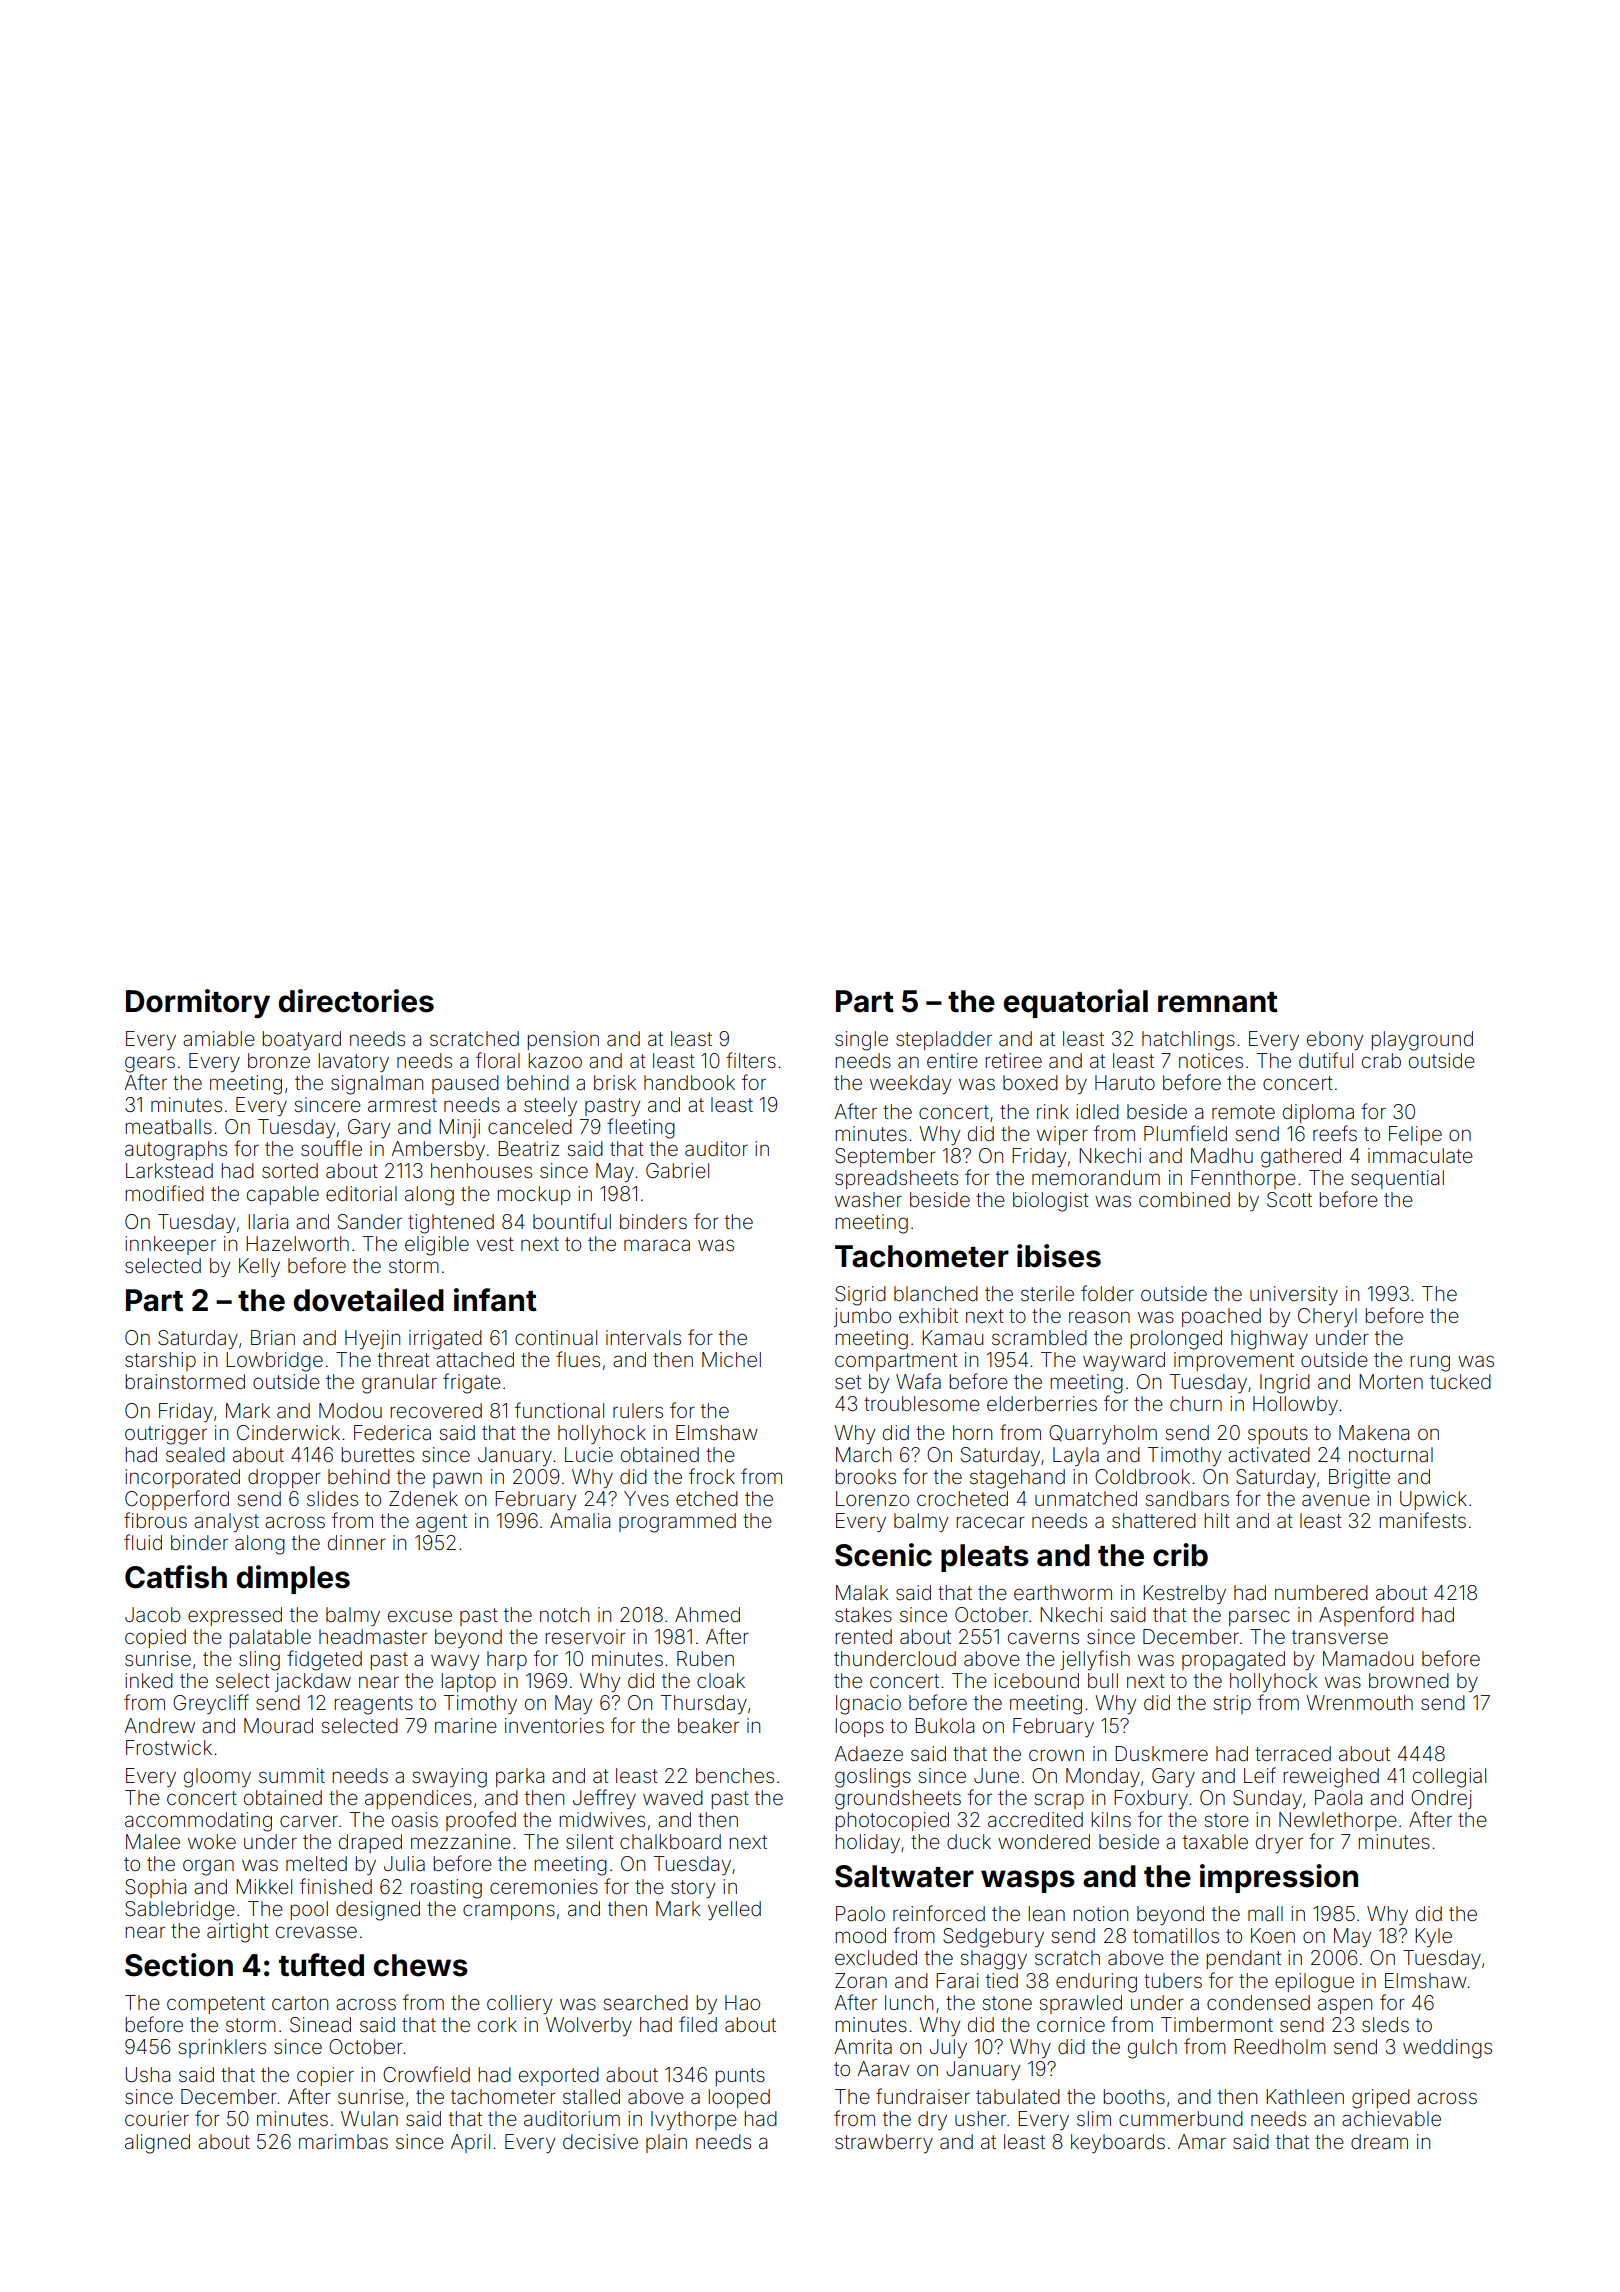  Describe the element at coordinates (1184, 1594) in the screenshot. I see `Kestrelby` at that location.
